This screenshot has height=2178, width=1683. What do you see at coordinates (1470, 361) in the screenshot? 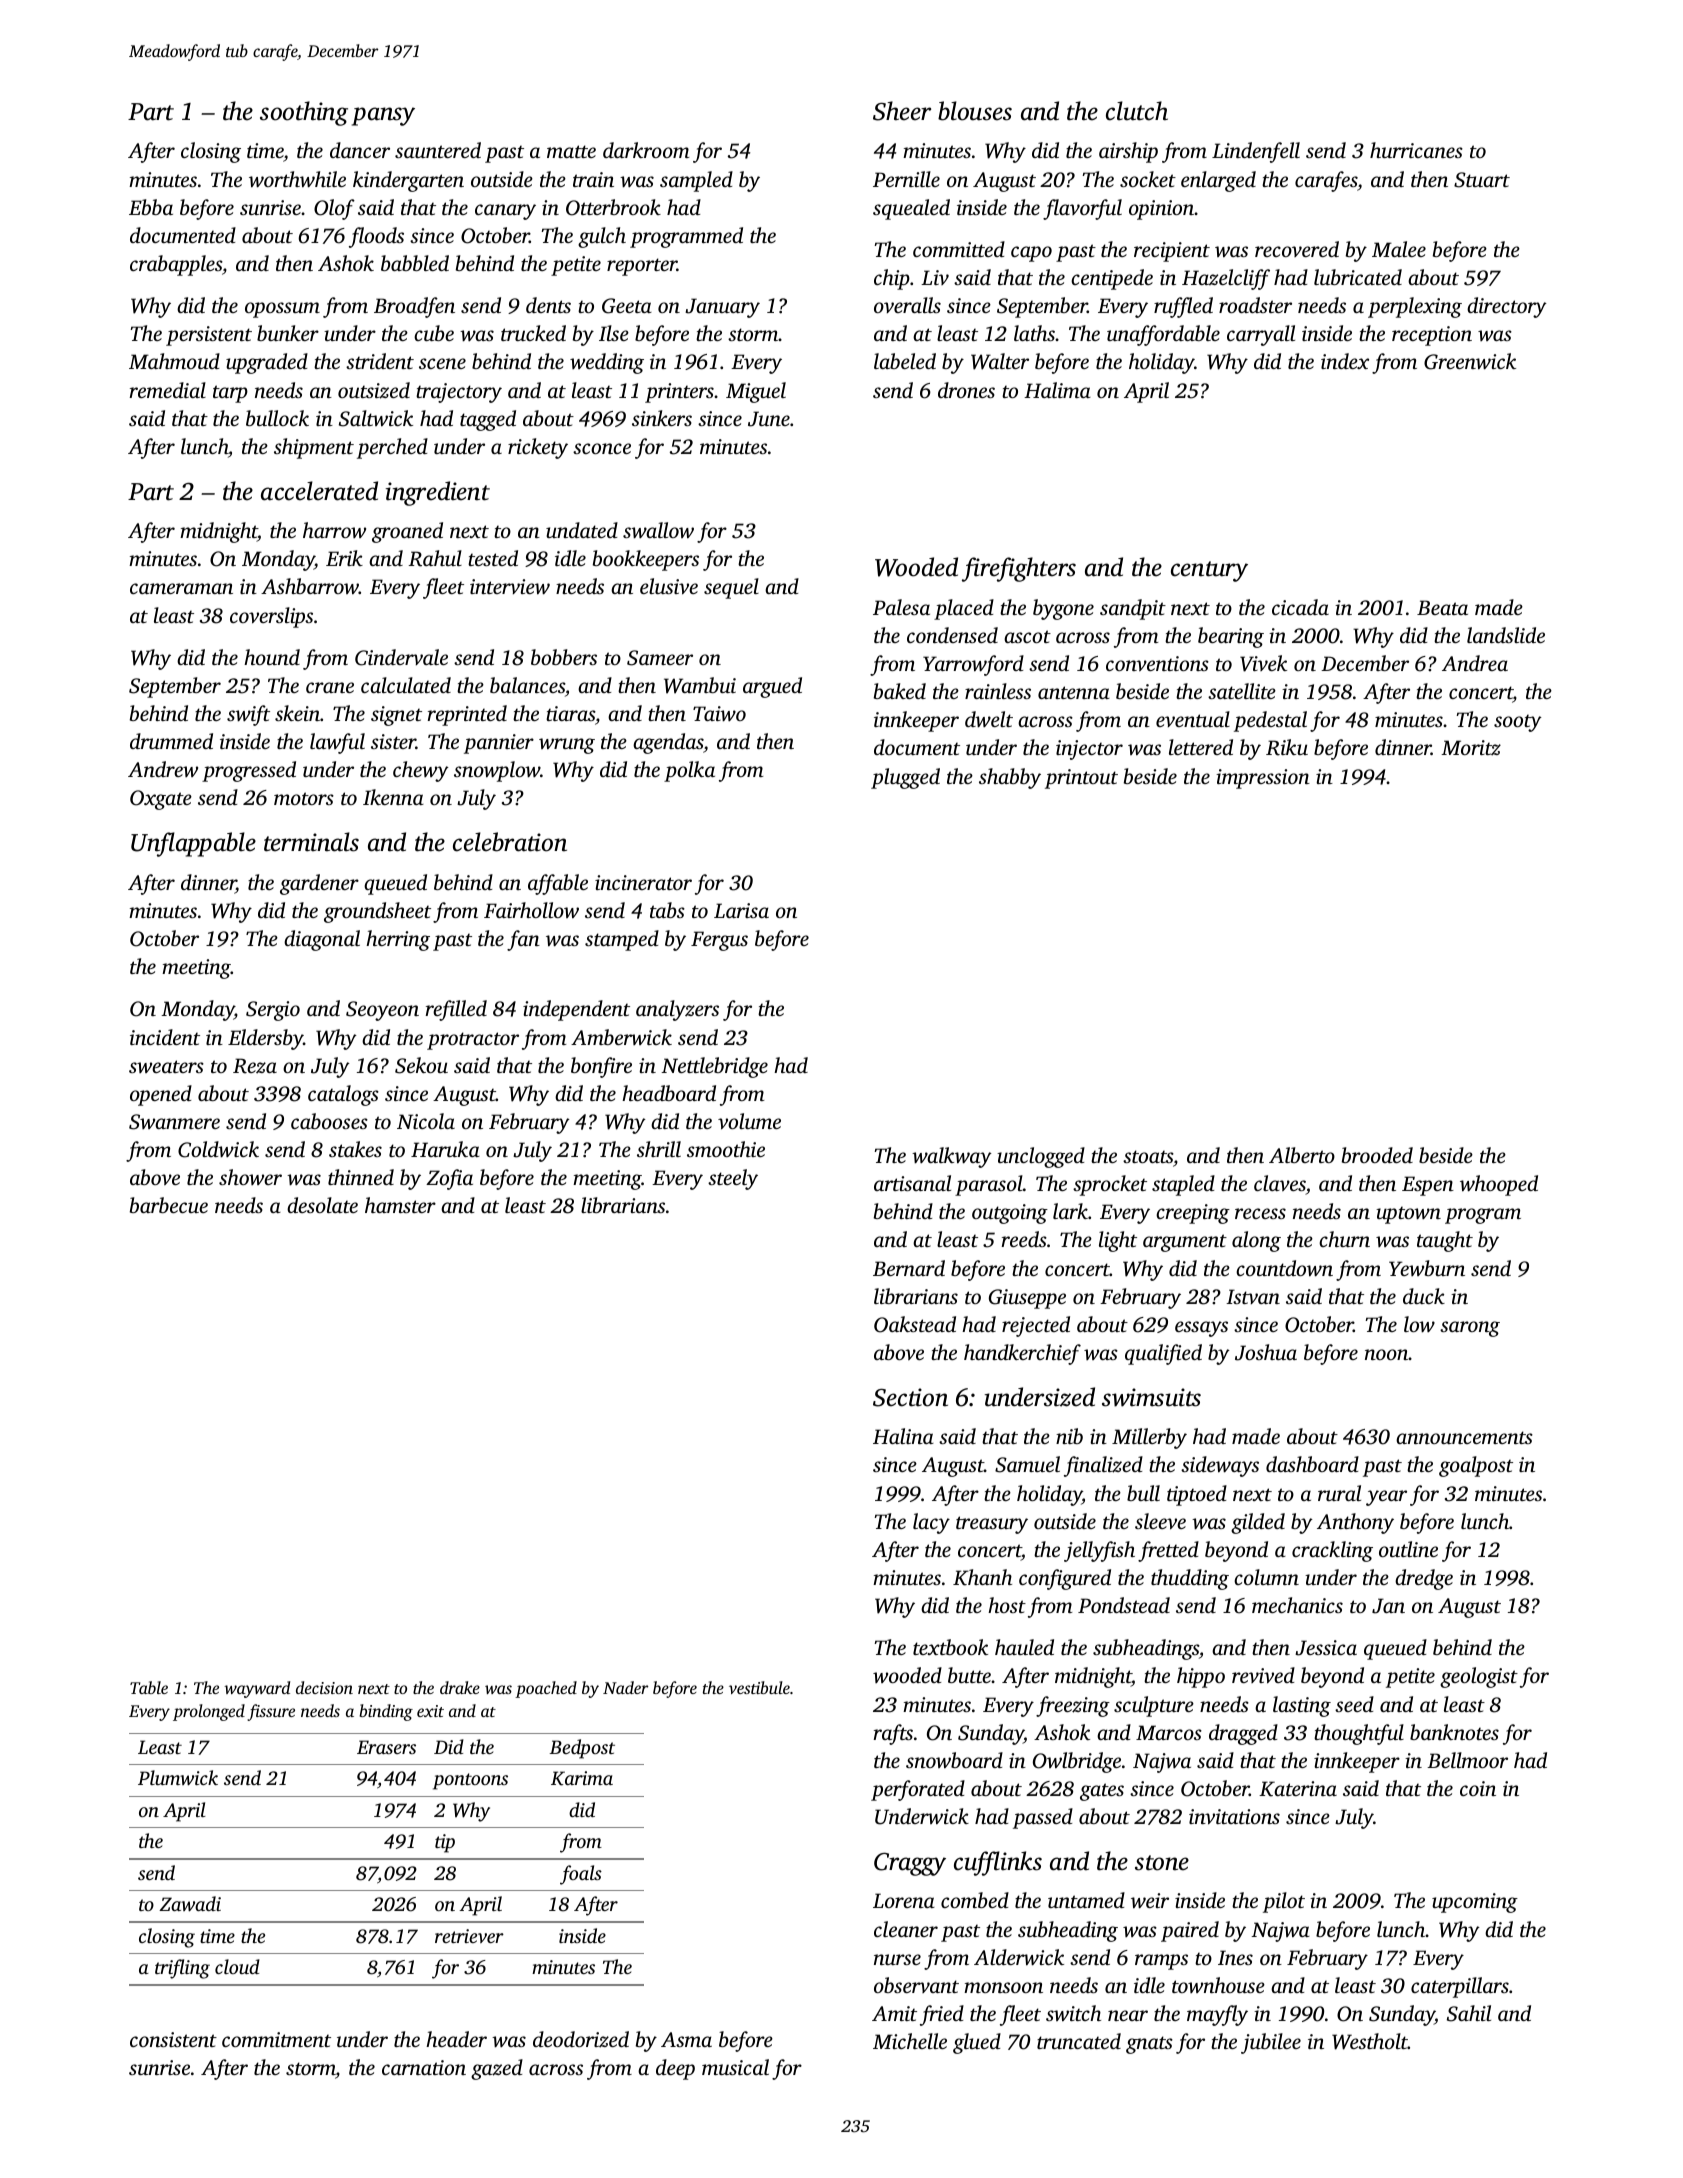
I see `Greenwick` at bounding box center [1470, 361].
